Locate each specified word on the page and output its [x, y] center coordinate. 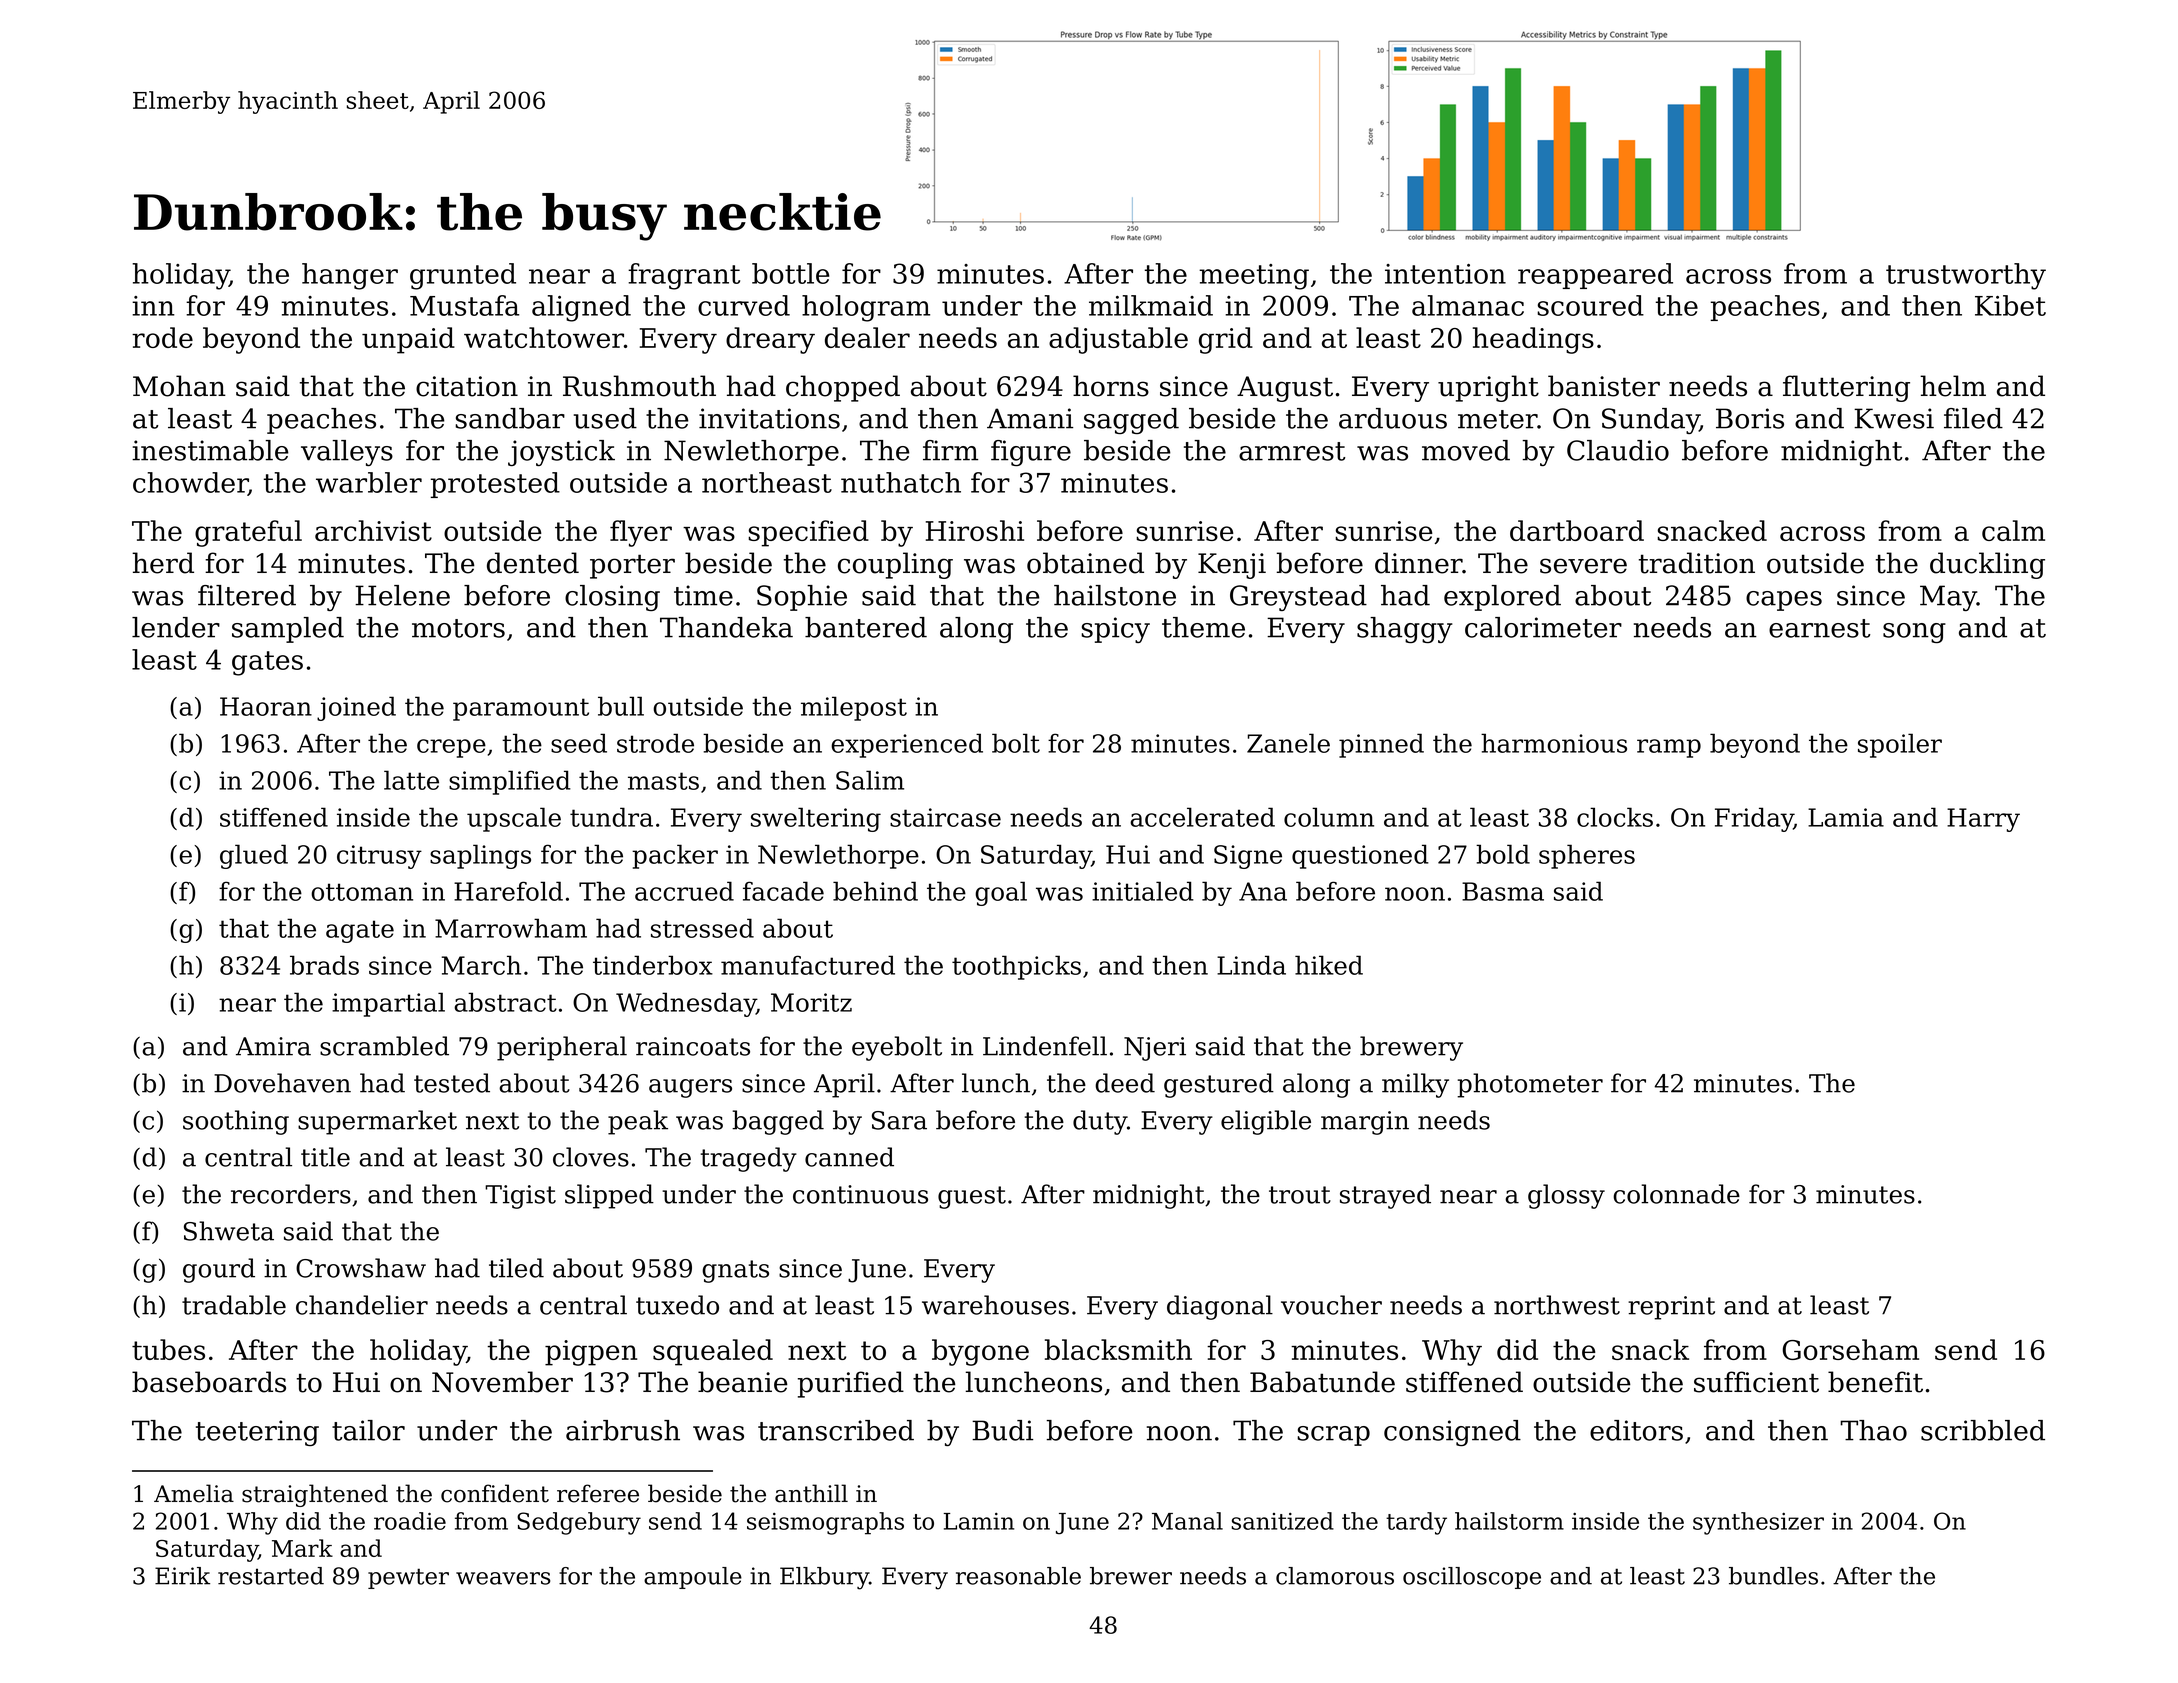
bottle [790, 273]
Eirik [182, 1576]
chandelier [362, 1305]
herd [163, 563]
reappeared [1595, 276]
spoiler [1900, 745]
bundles [1773, 1576]
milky [1415, 1085]
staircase [945, 817]
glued [254, 856]
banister [1604, 386]
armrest [1292, 451]
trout [1300, 1195]
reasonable [1018, 1576]
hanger [350, 276]
